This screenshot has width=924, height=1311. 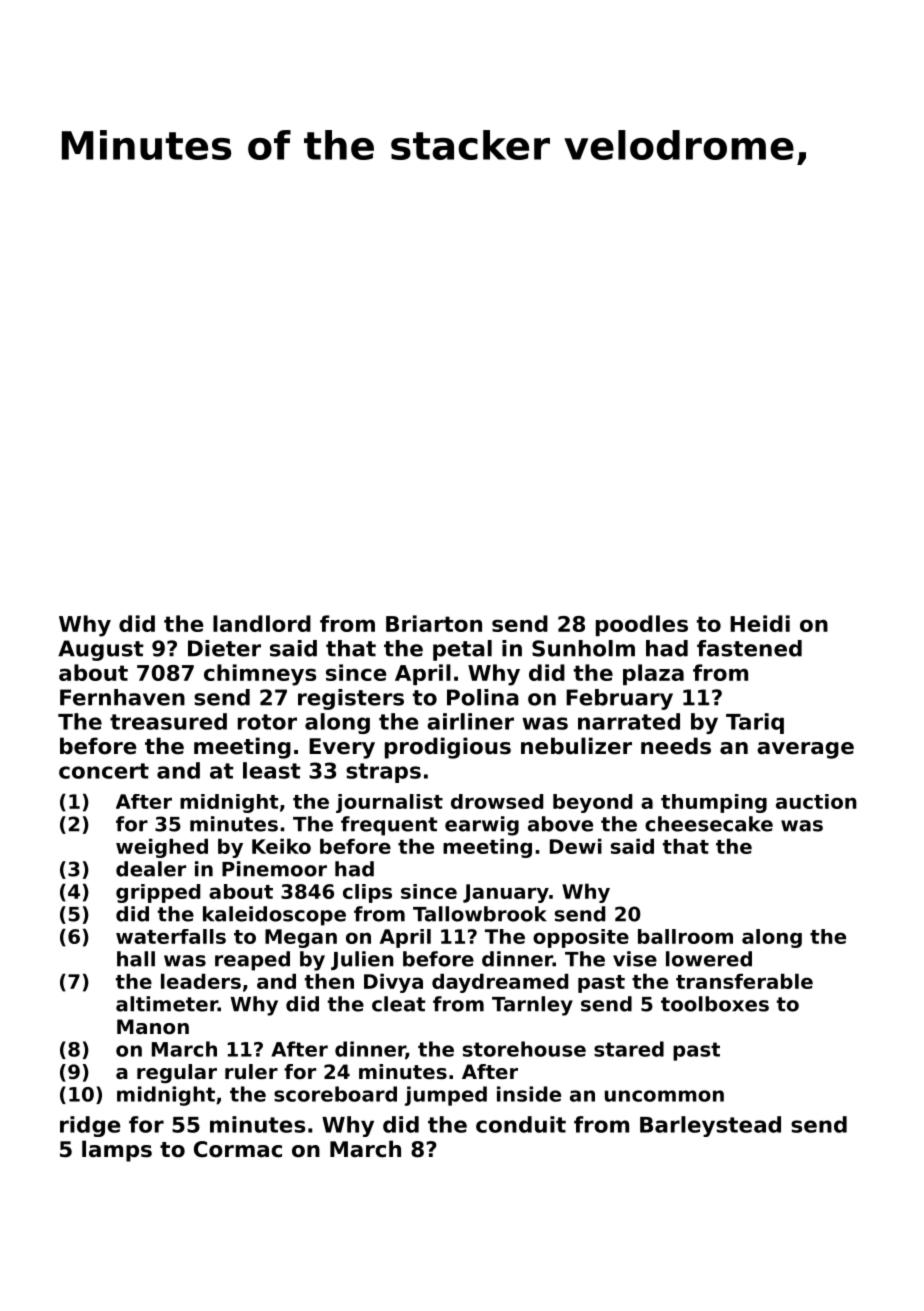 What do you see at coordinates (583, 648) in the screenshot?
I see `Sunholm` at bounding box center [583, 648].
